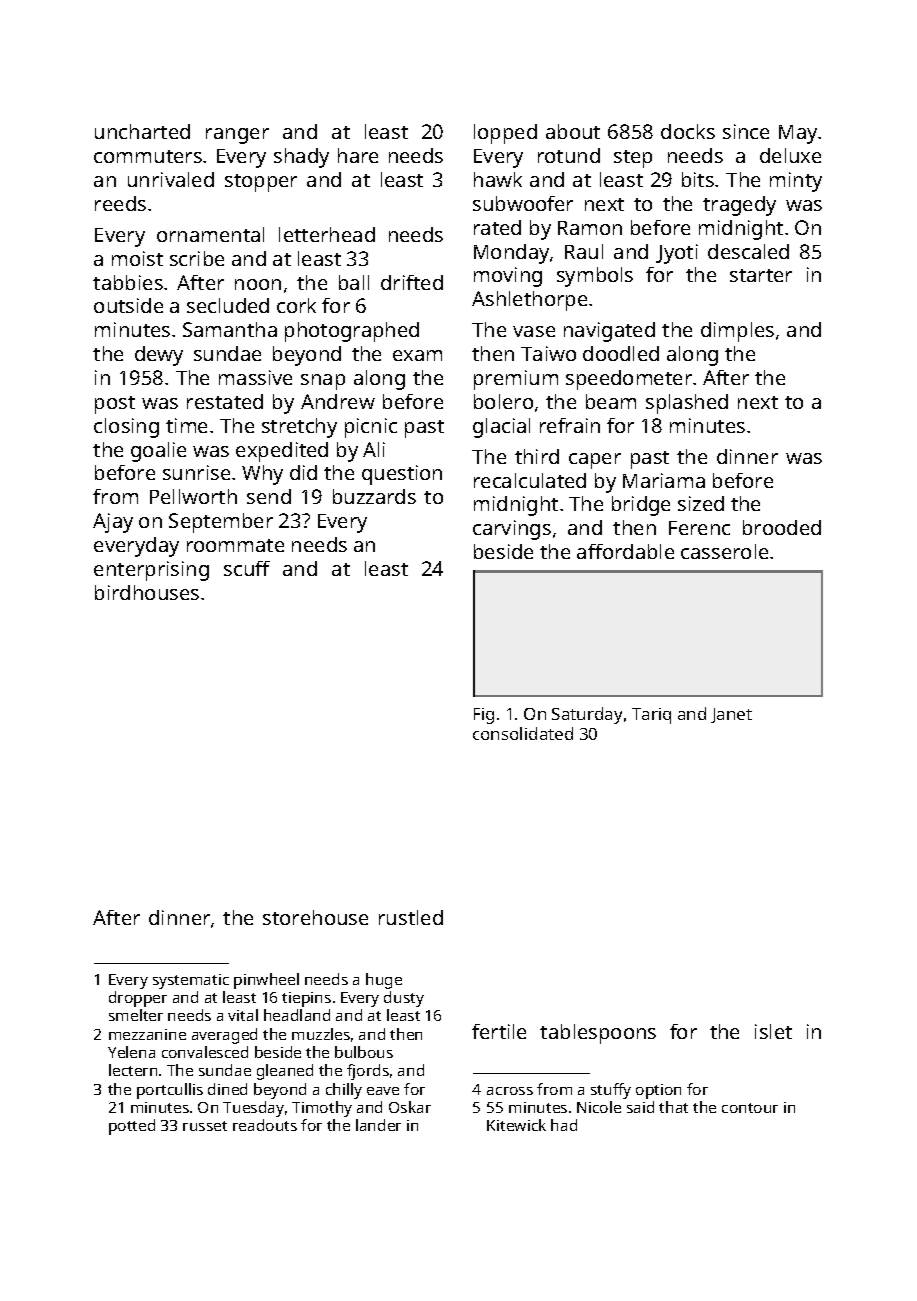  I want to click on uncharted, so click(142, 131).
